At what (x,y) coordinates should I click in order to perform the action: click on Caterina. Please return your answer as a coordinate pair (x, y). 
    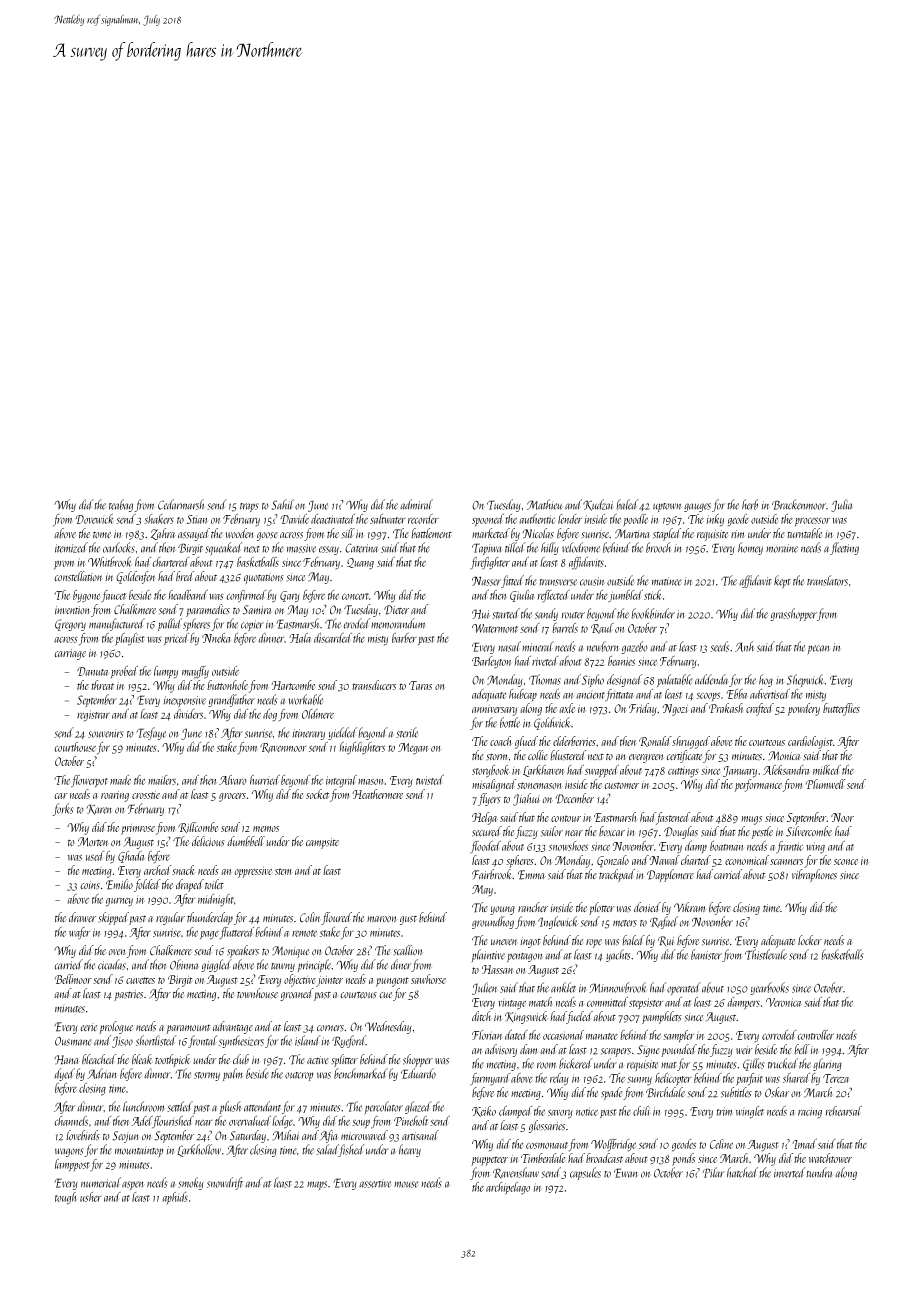
    Looking at the image, I should click on (361, 548).
